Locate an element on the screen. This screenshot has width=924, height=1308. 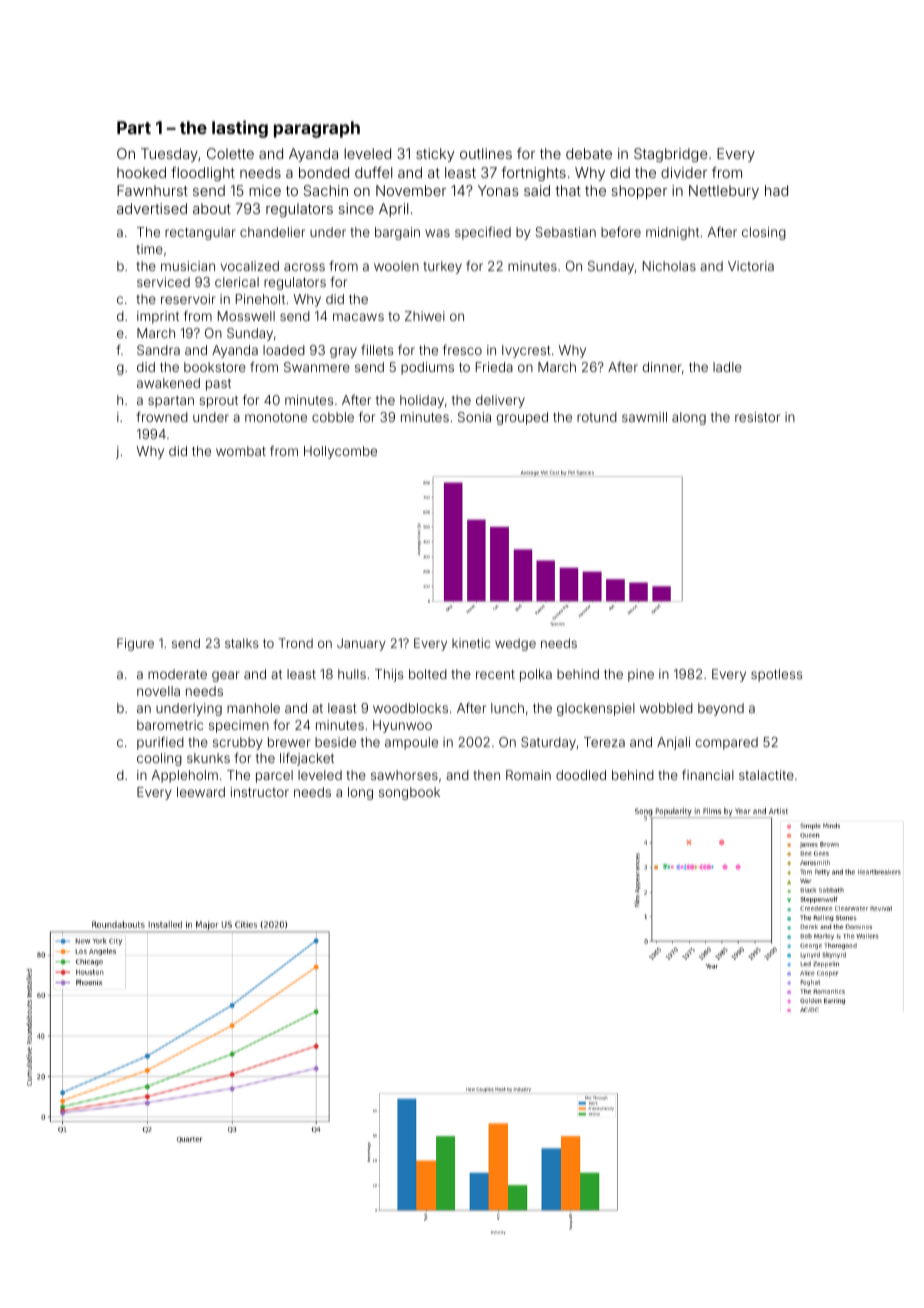
since is located at coordinates (356, 208).
